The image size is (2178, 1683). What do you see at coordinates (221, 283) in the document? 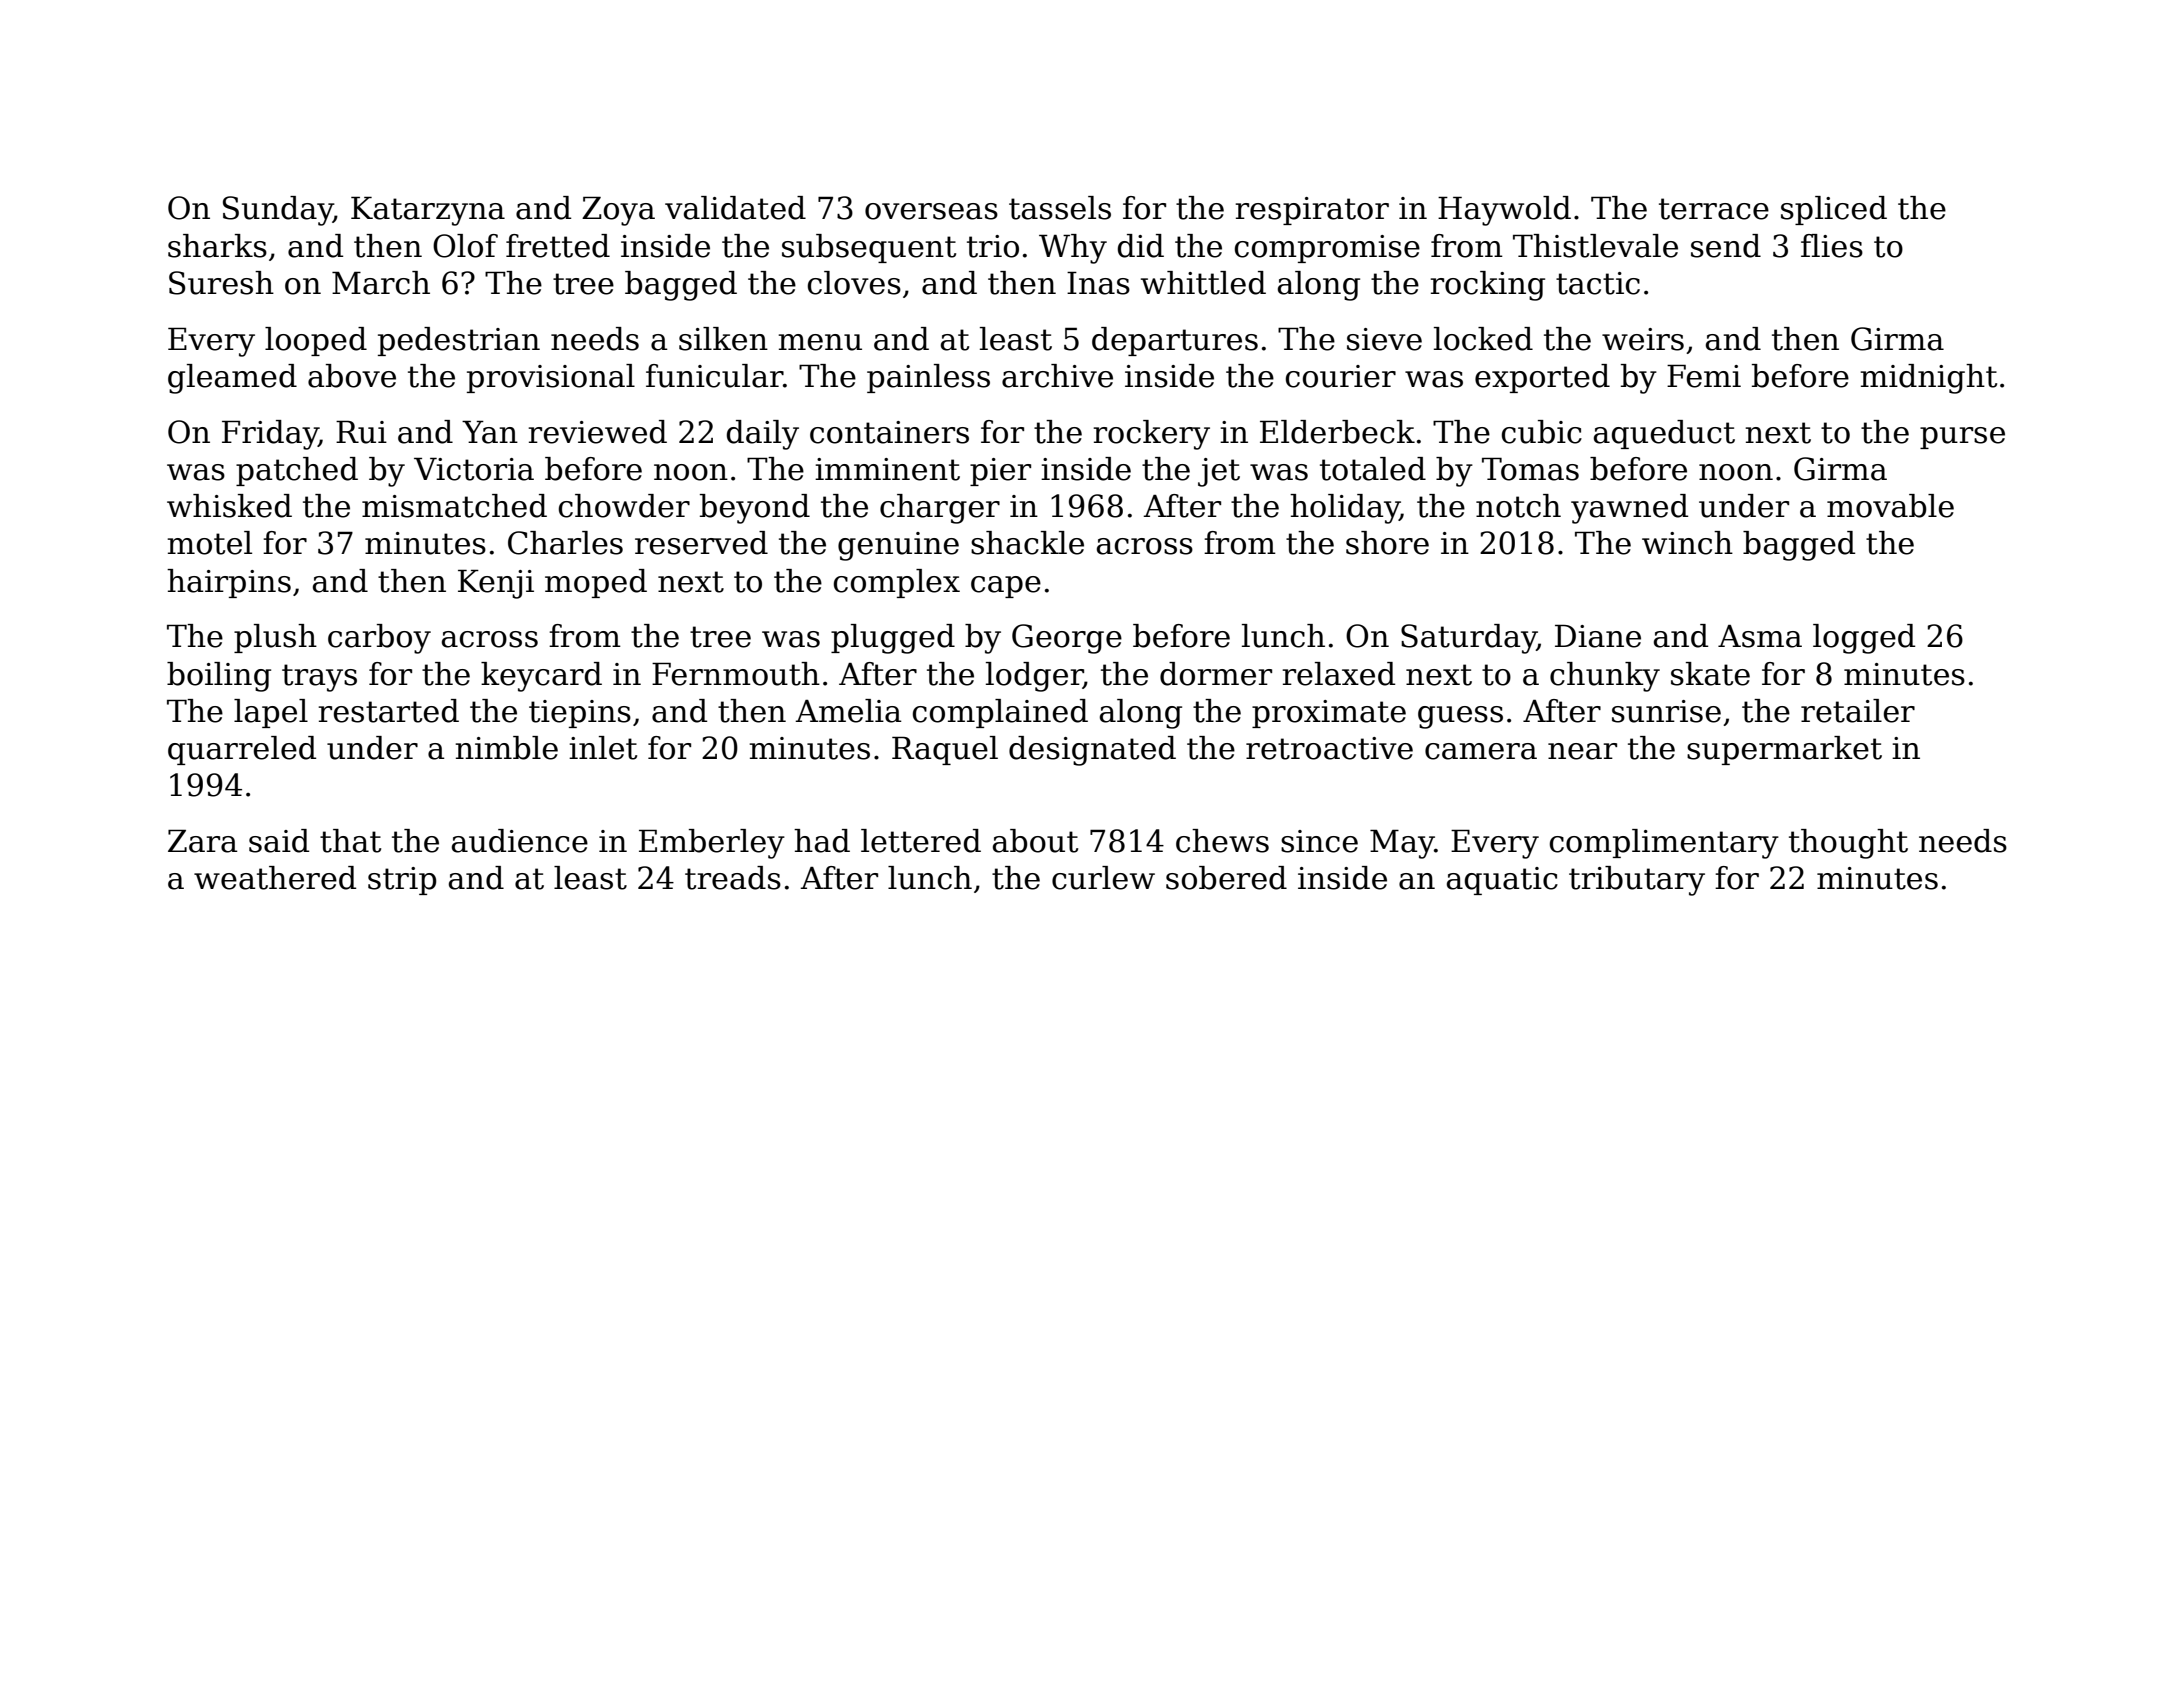
I see `Suresh` at bounding box center [221, 283].
